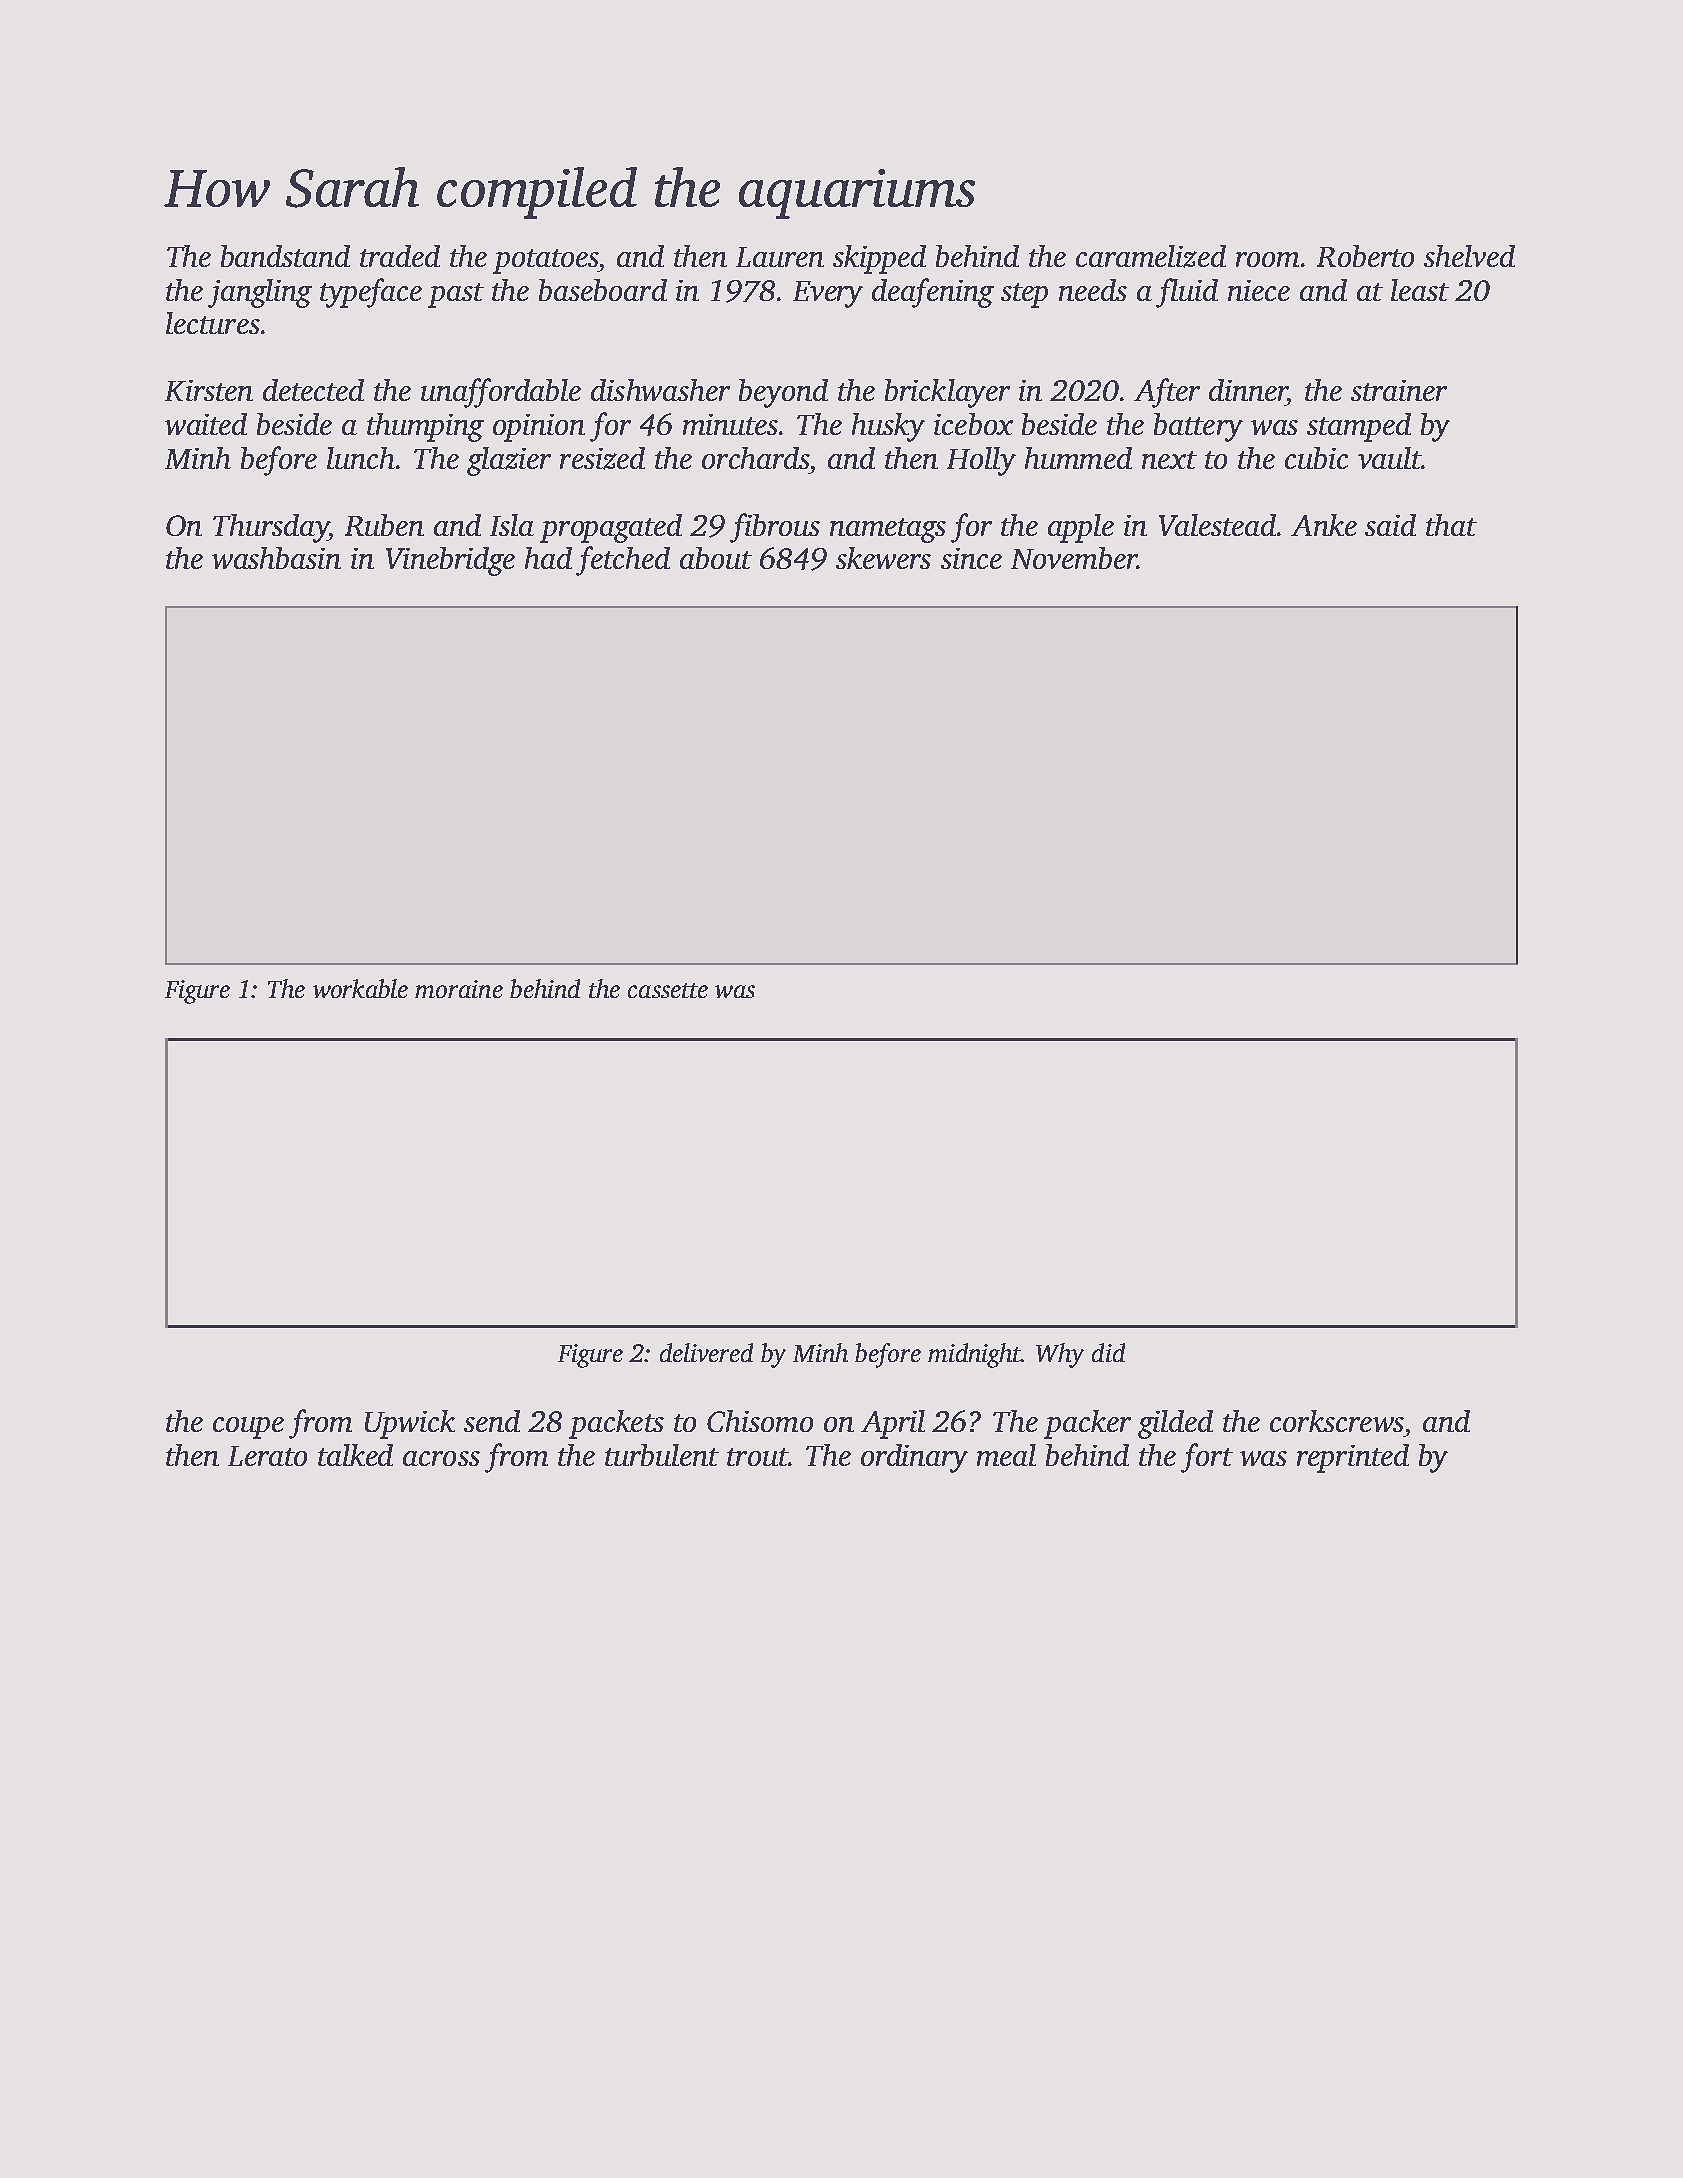  I want to click on Lauren, so click(780, 257).
